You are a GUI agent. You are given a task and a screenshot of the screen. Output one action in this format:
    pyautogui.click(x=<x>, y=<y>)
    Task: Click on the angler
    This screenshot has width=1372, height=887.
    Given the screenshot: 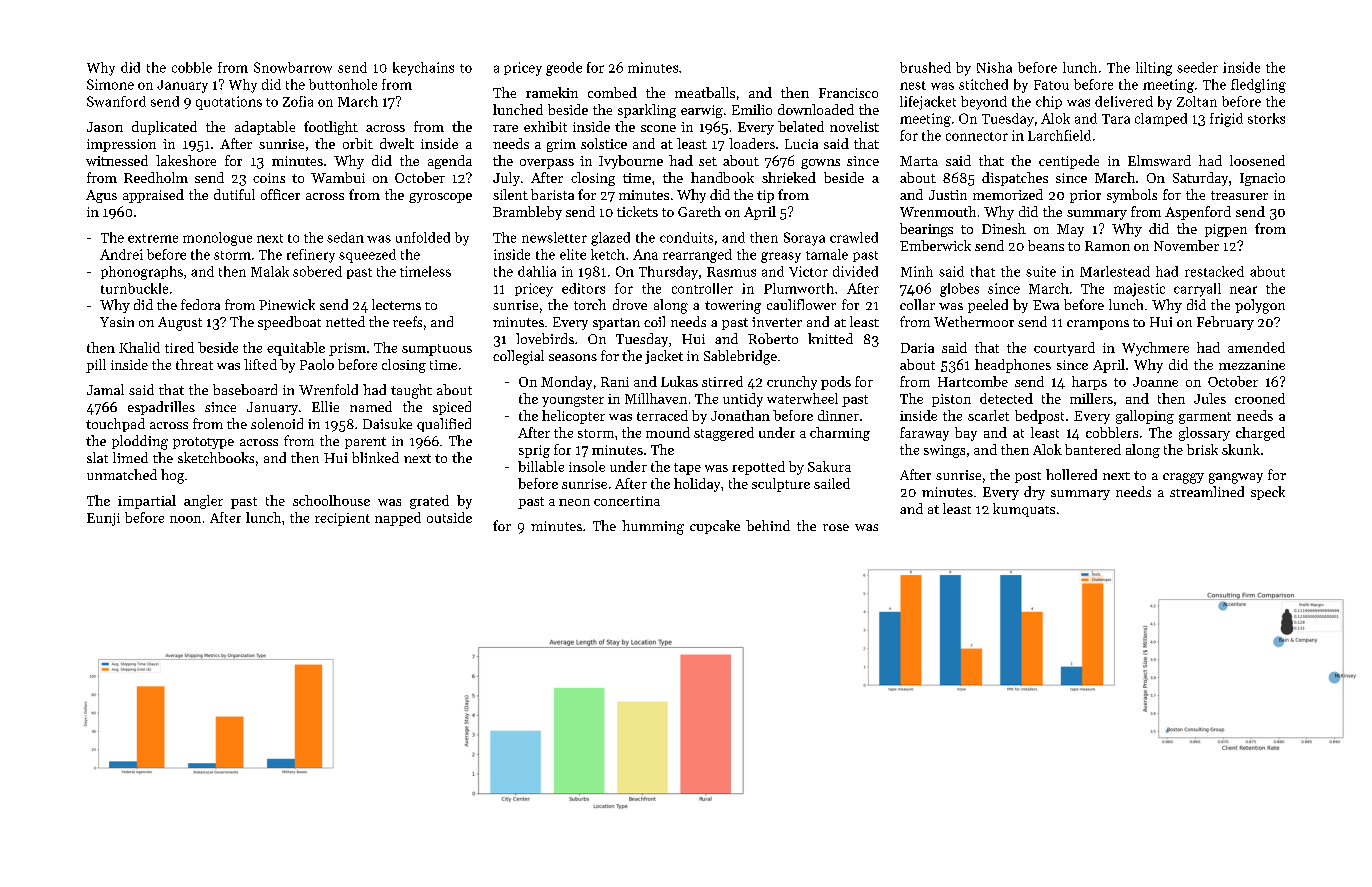 What is the action you would take?
    pyautogui.click(x=203, y=502)
